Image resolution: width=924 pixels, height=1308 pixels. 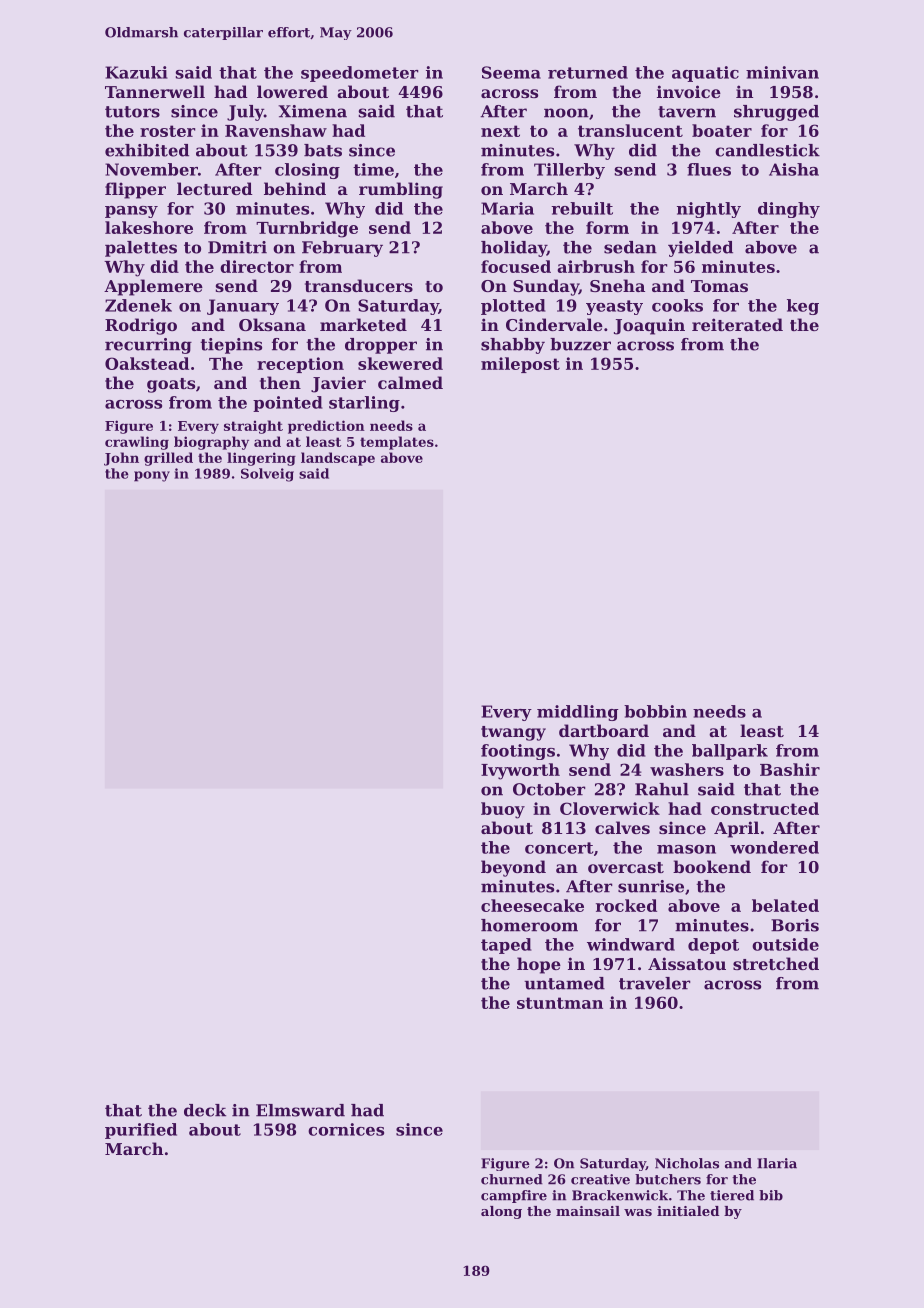 I want to click on speedometer, so click(x=360, y=74).
